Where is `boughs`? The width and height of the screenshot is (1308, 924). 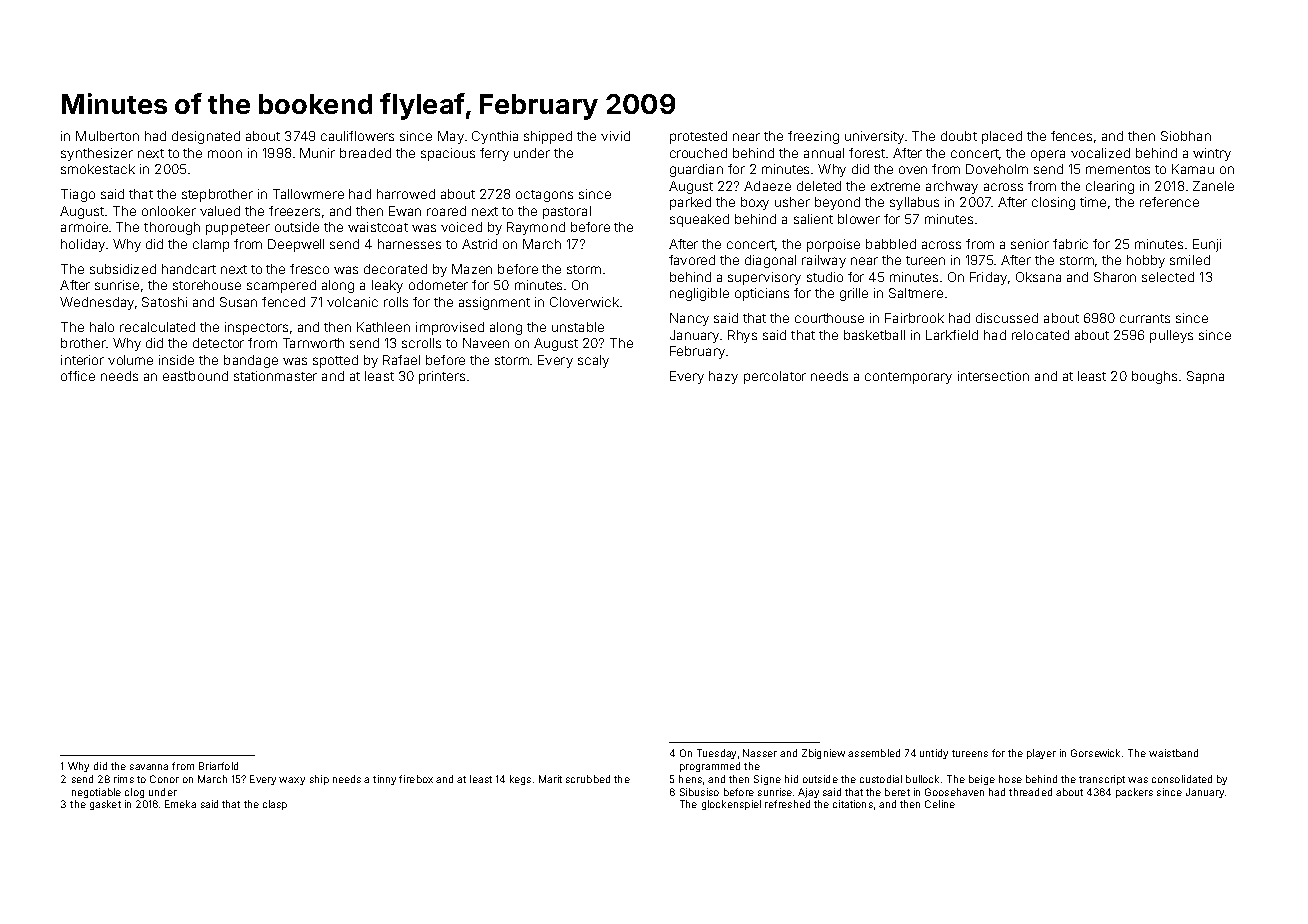 boughs is located at coordinates (1154, 377).
